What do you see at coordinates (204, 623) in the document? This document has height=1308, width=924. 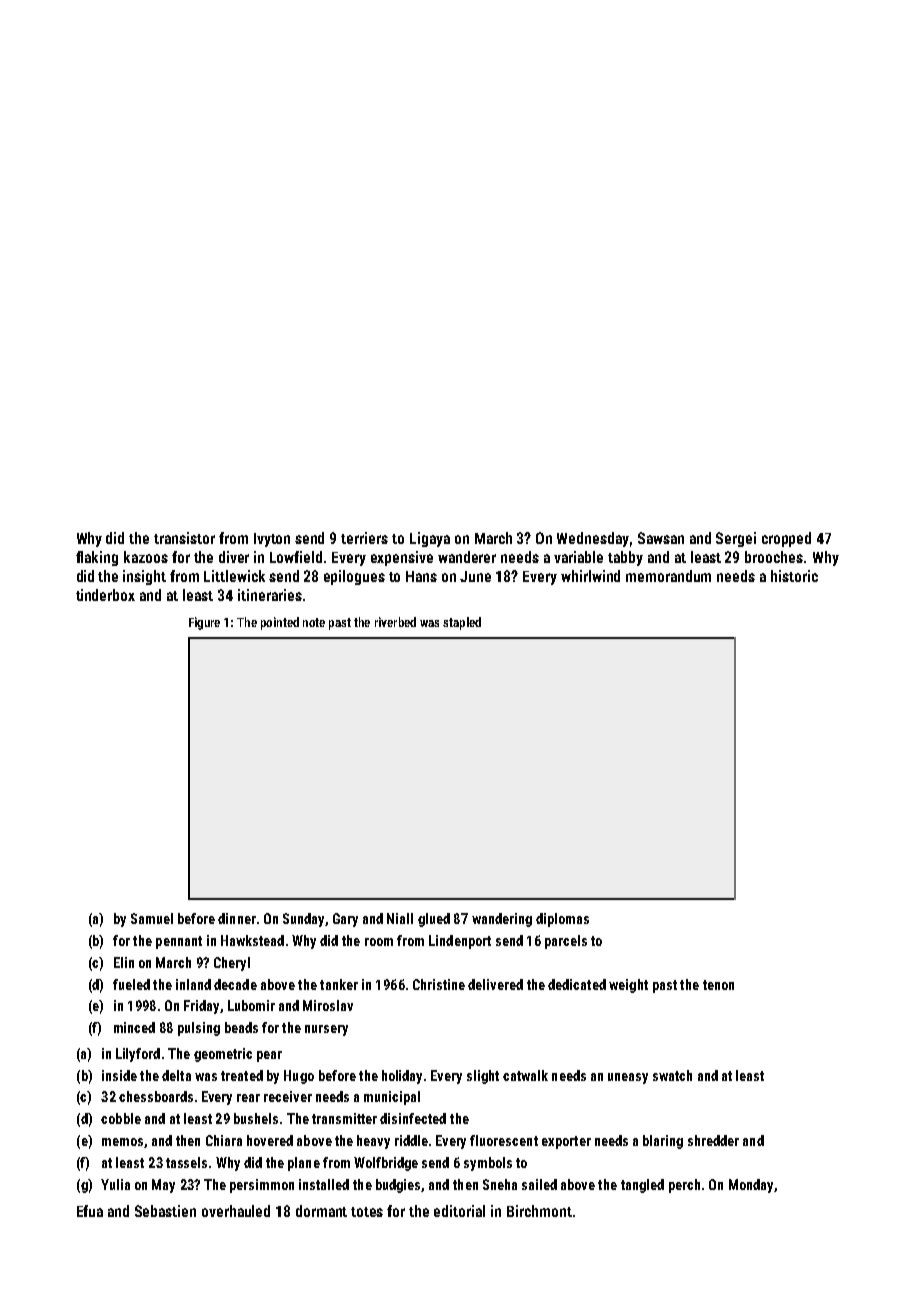 I see `Figure` at bounding box center [204, 623].
